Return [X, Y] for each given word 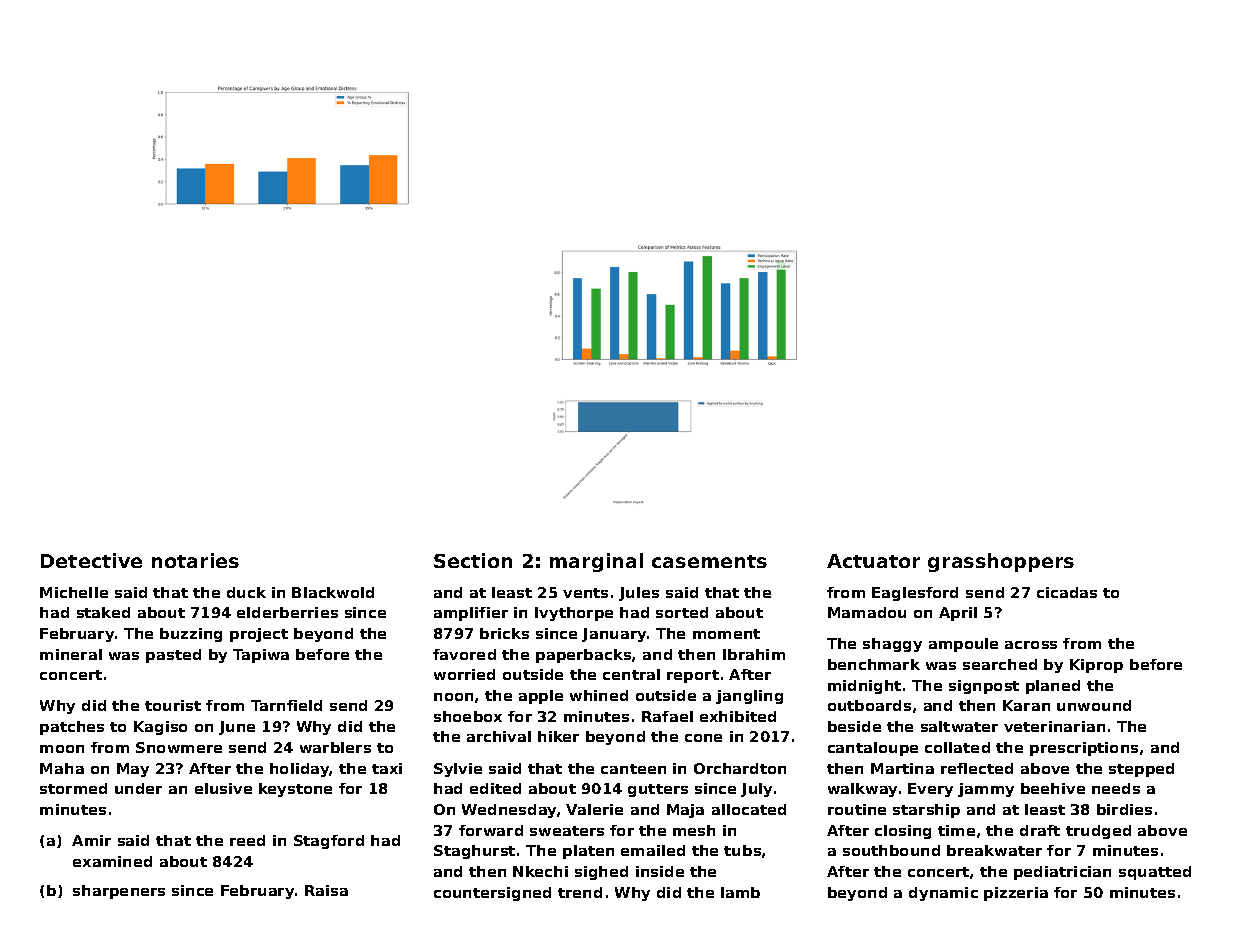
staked [103, 612]
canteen [633, 769]
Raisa [326, 890]
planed [1053, 687]
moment [726, 634]
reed [247, 840]
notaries [195, 560]
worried [464, 674]
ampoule [963, 645]
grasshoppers [1001, 562]
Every [930, 790]
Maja [685, 811]
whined [599, 695]
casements [709, 561]
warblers [335, 747]
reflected [977, 768]
